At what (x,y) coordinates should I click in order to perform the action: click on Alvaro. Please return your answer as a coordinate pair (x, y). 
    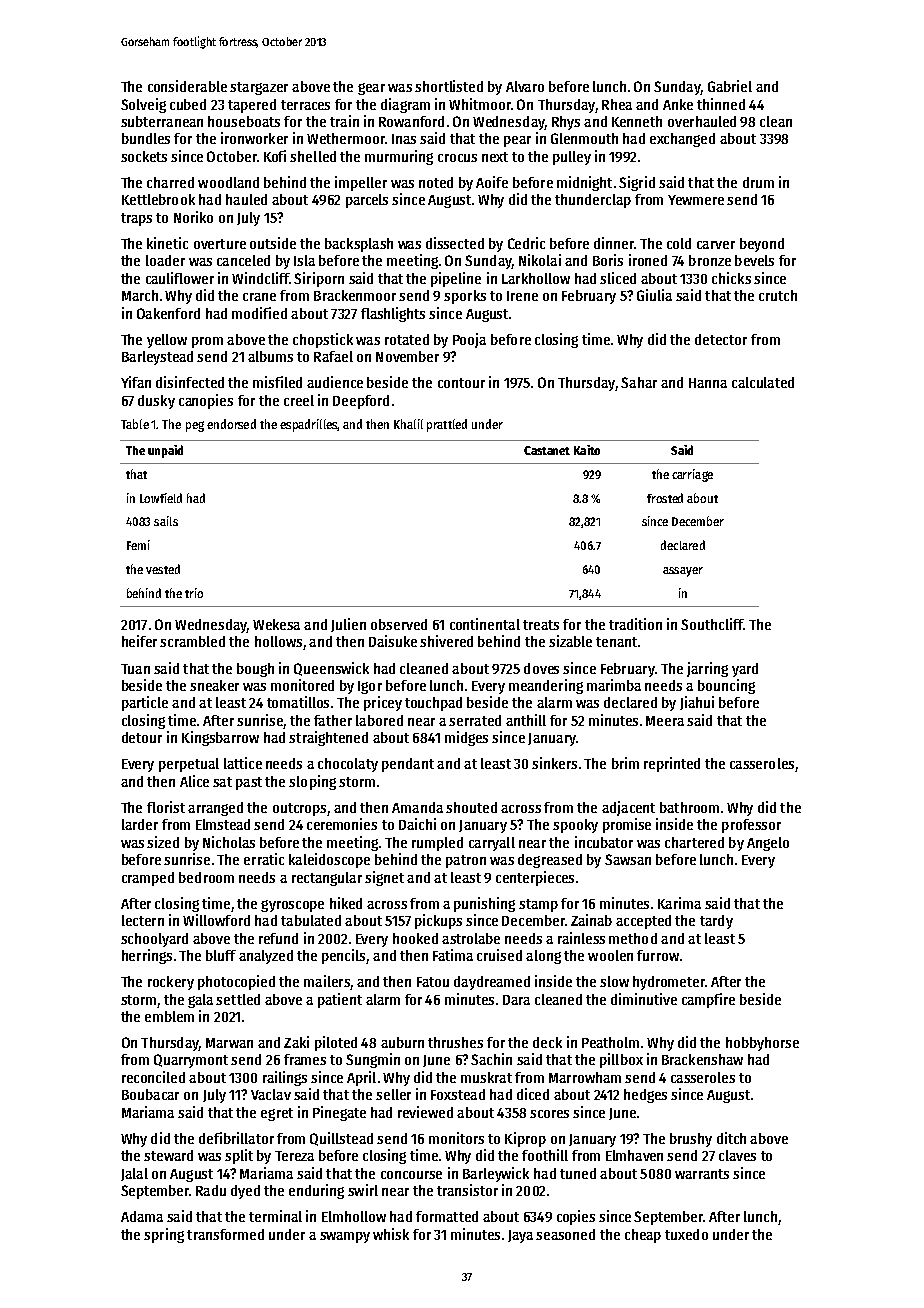
    Looking at the image, I should click on (525, 86).
